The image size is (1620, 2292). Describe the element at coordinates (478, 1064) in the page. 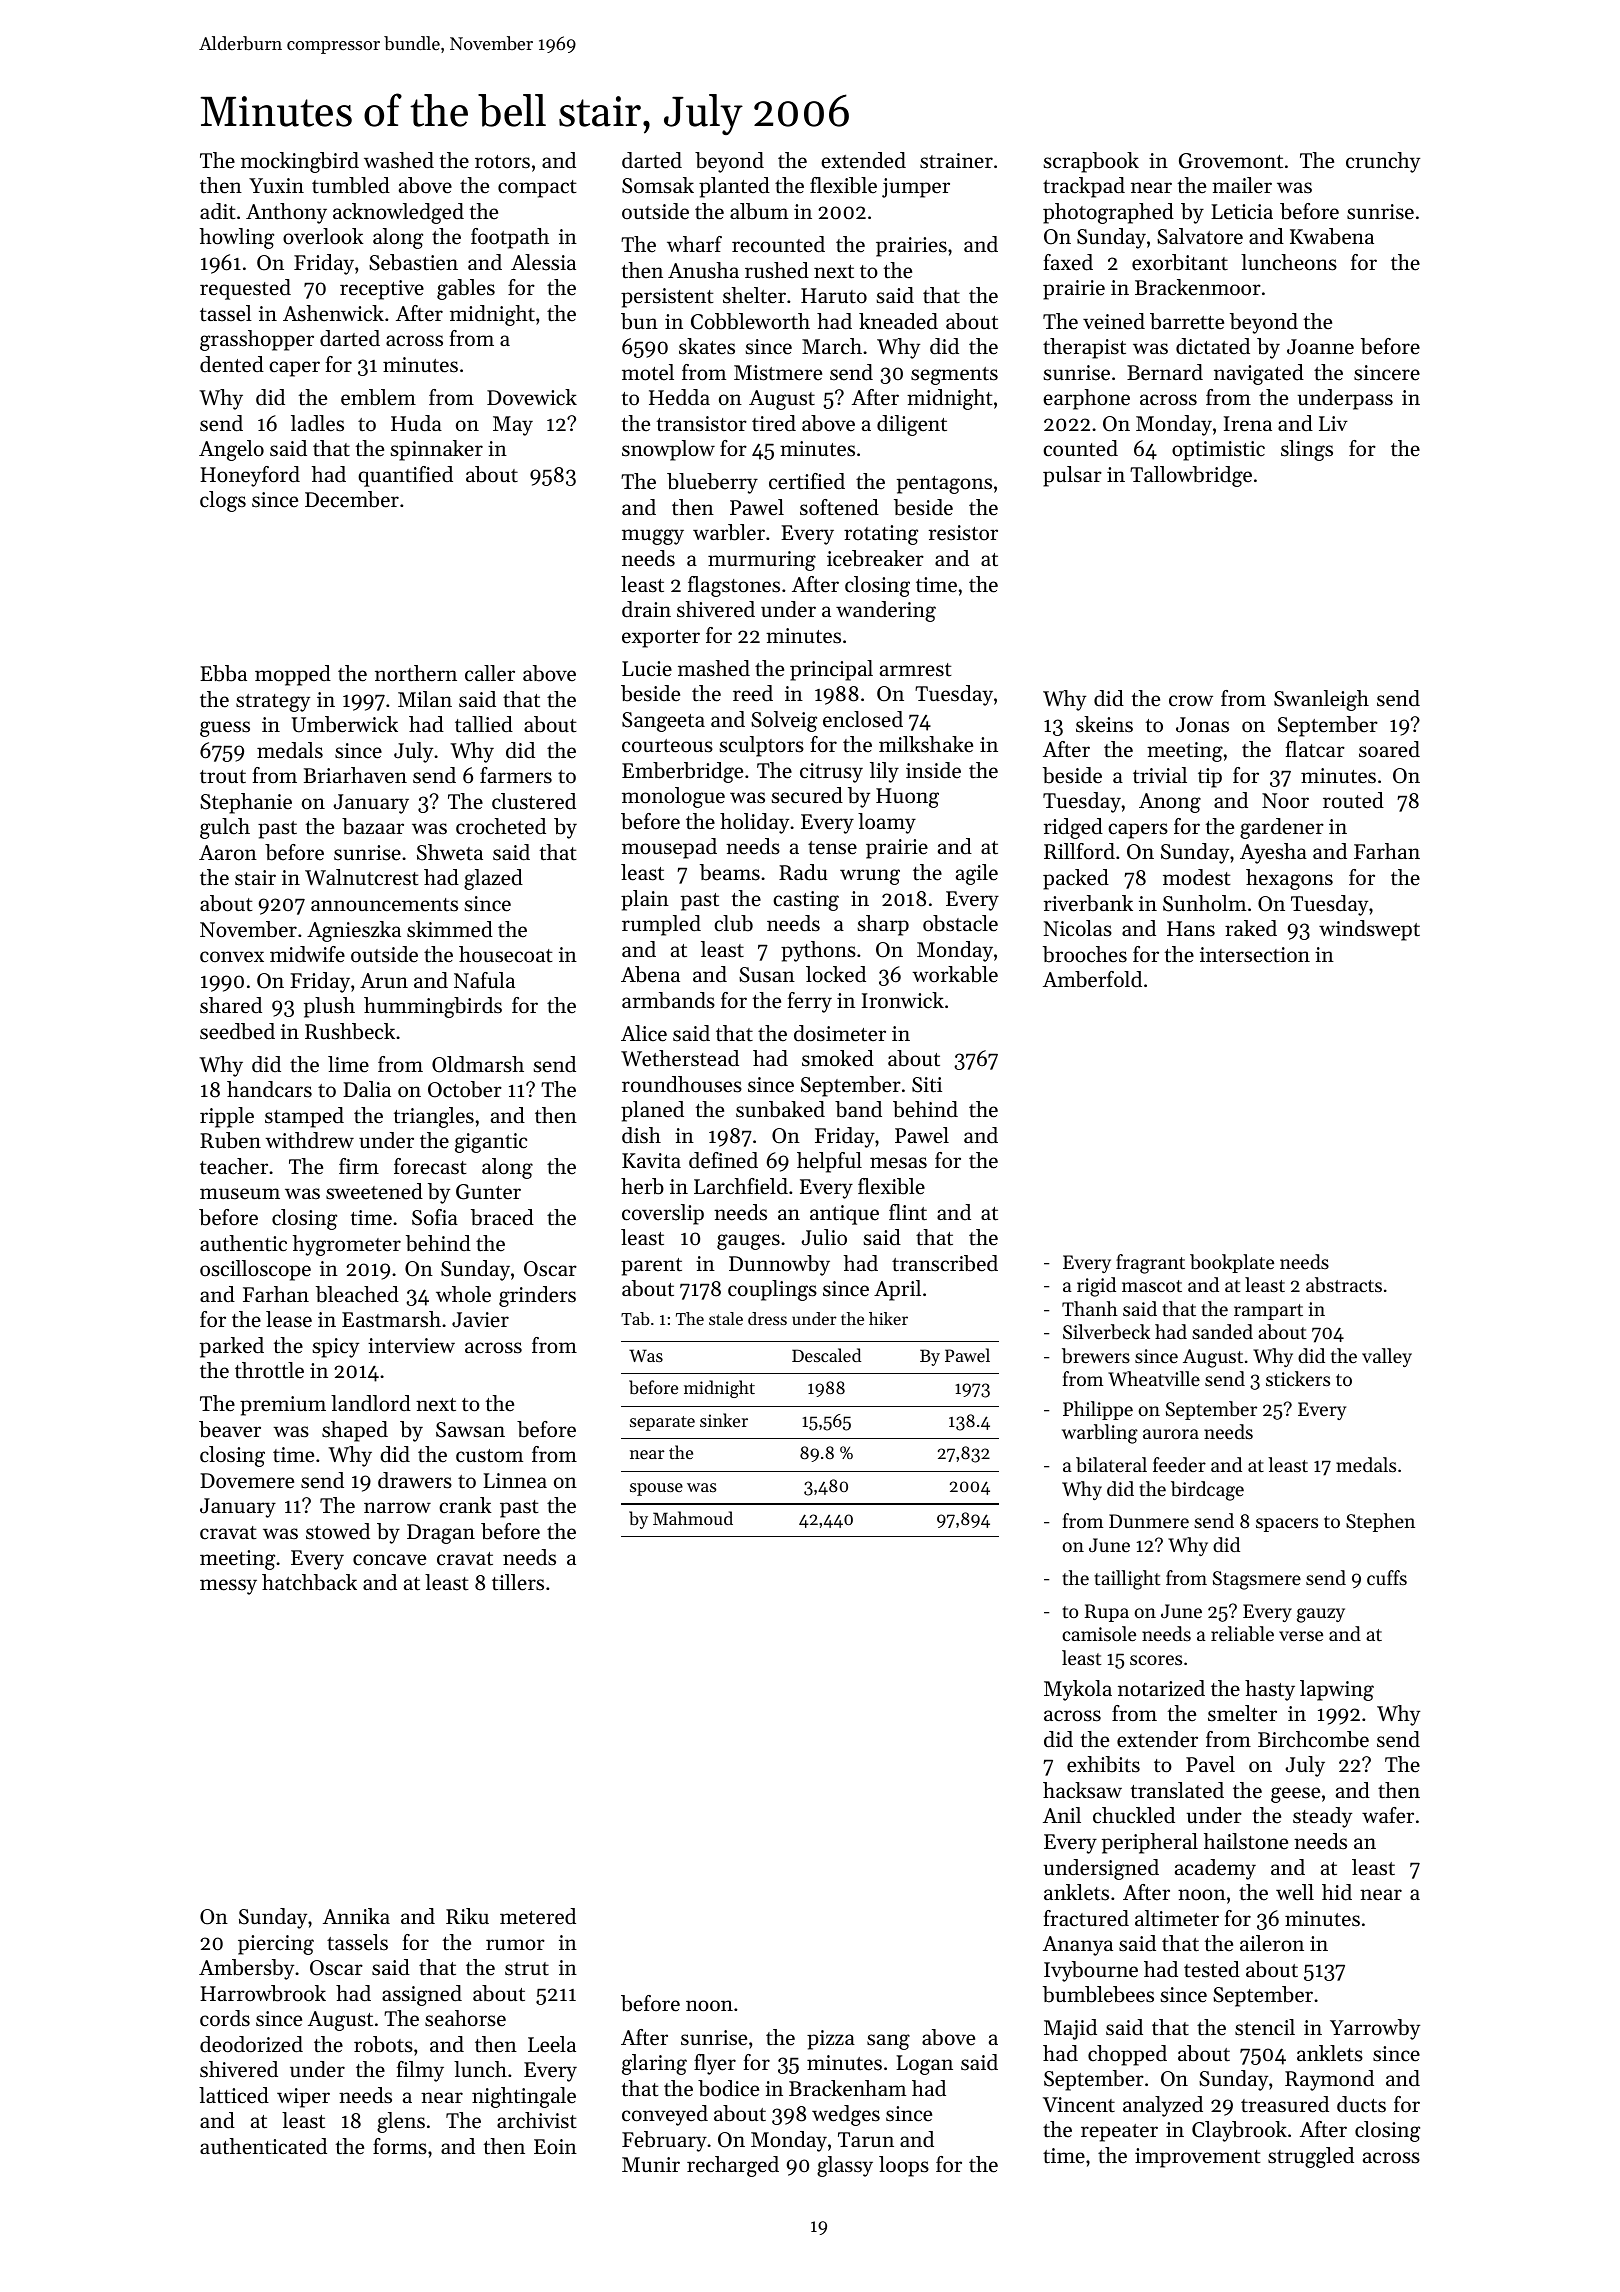

I see `Oldmarsh` at that location.
